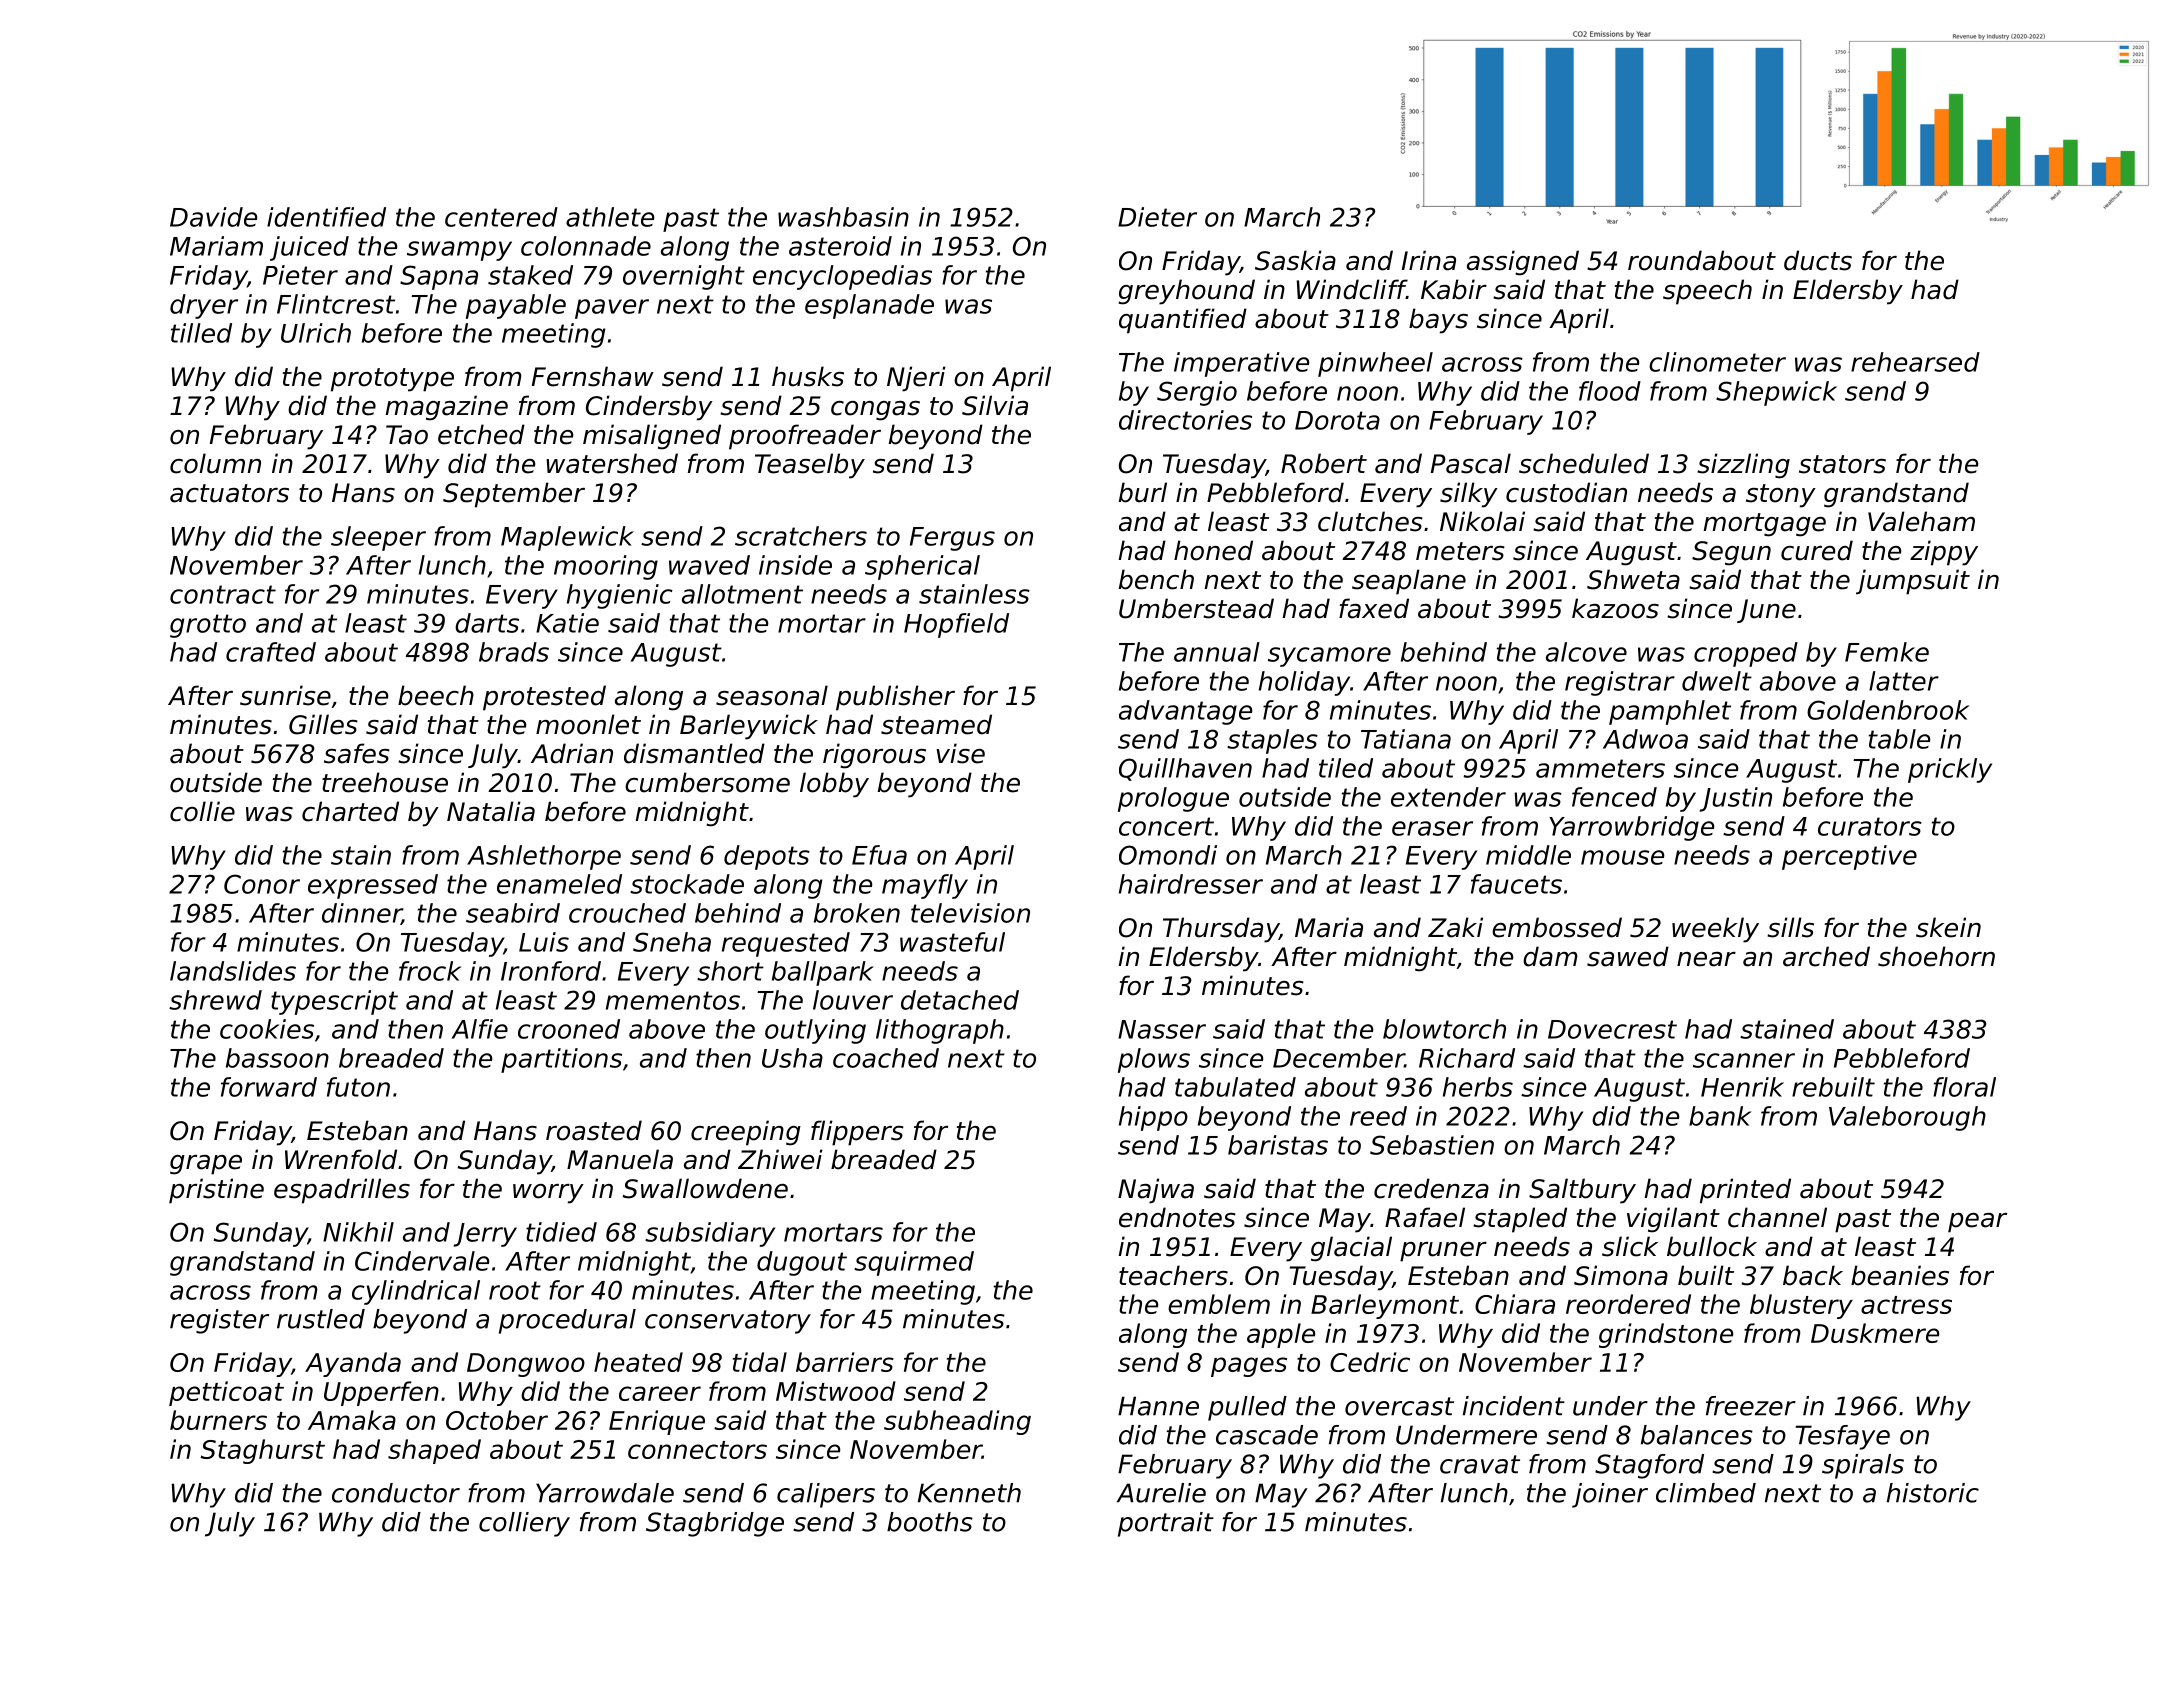 The width and height of the image is (2178, 1683). What do you see at coordinates (1818, 260) in the image?
I see `ducts` at bounding box center [1818, 260].
